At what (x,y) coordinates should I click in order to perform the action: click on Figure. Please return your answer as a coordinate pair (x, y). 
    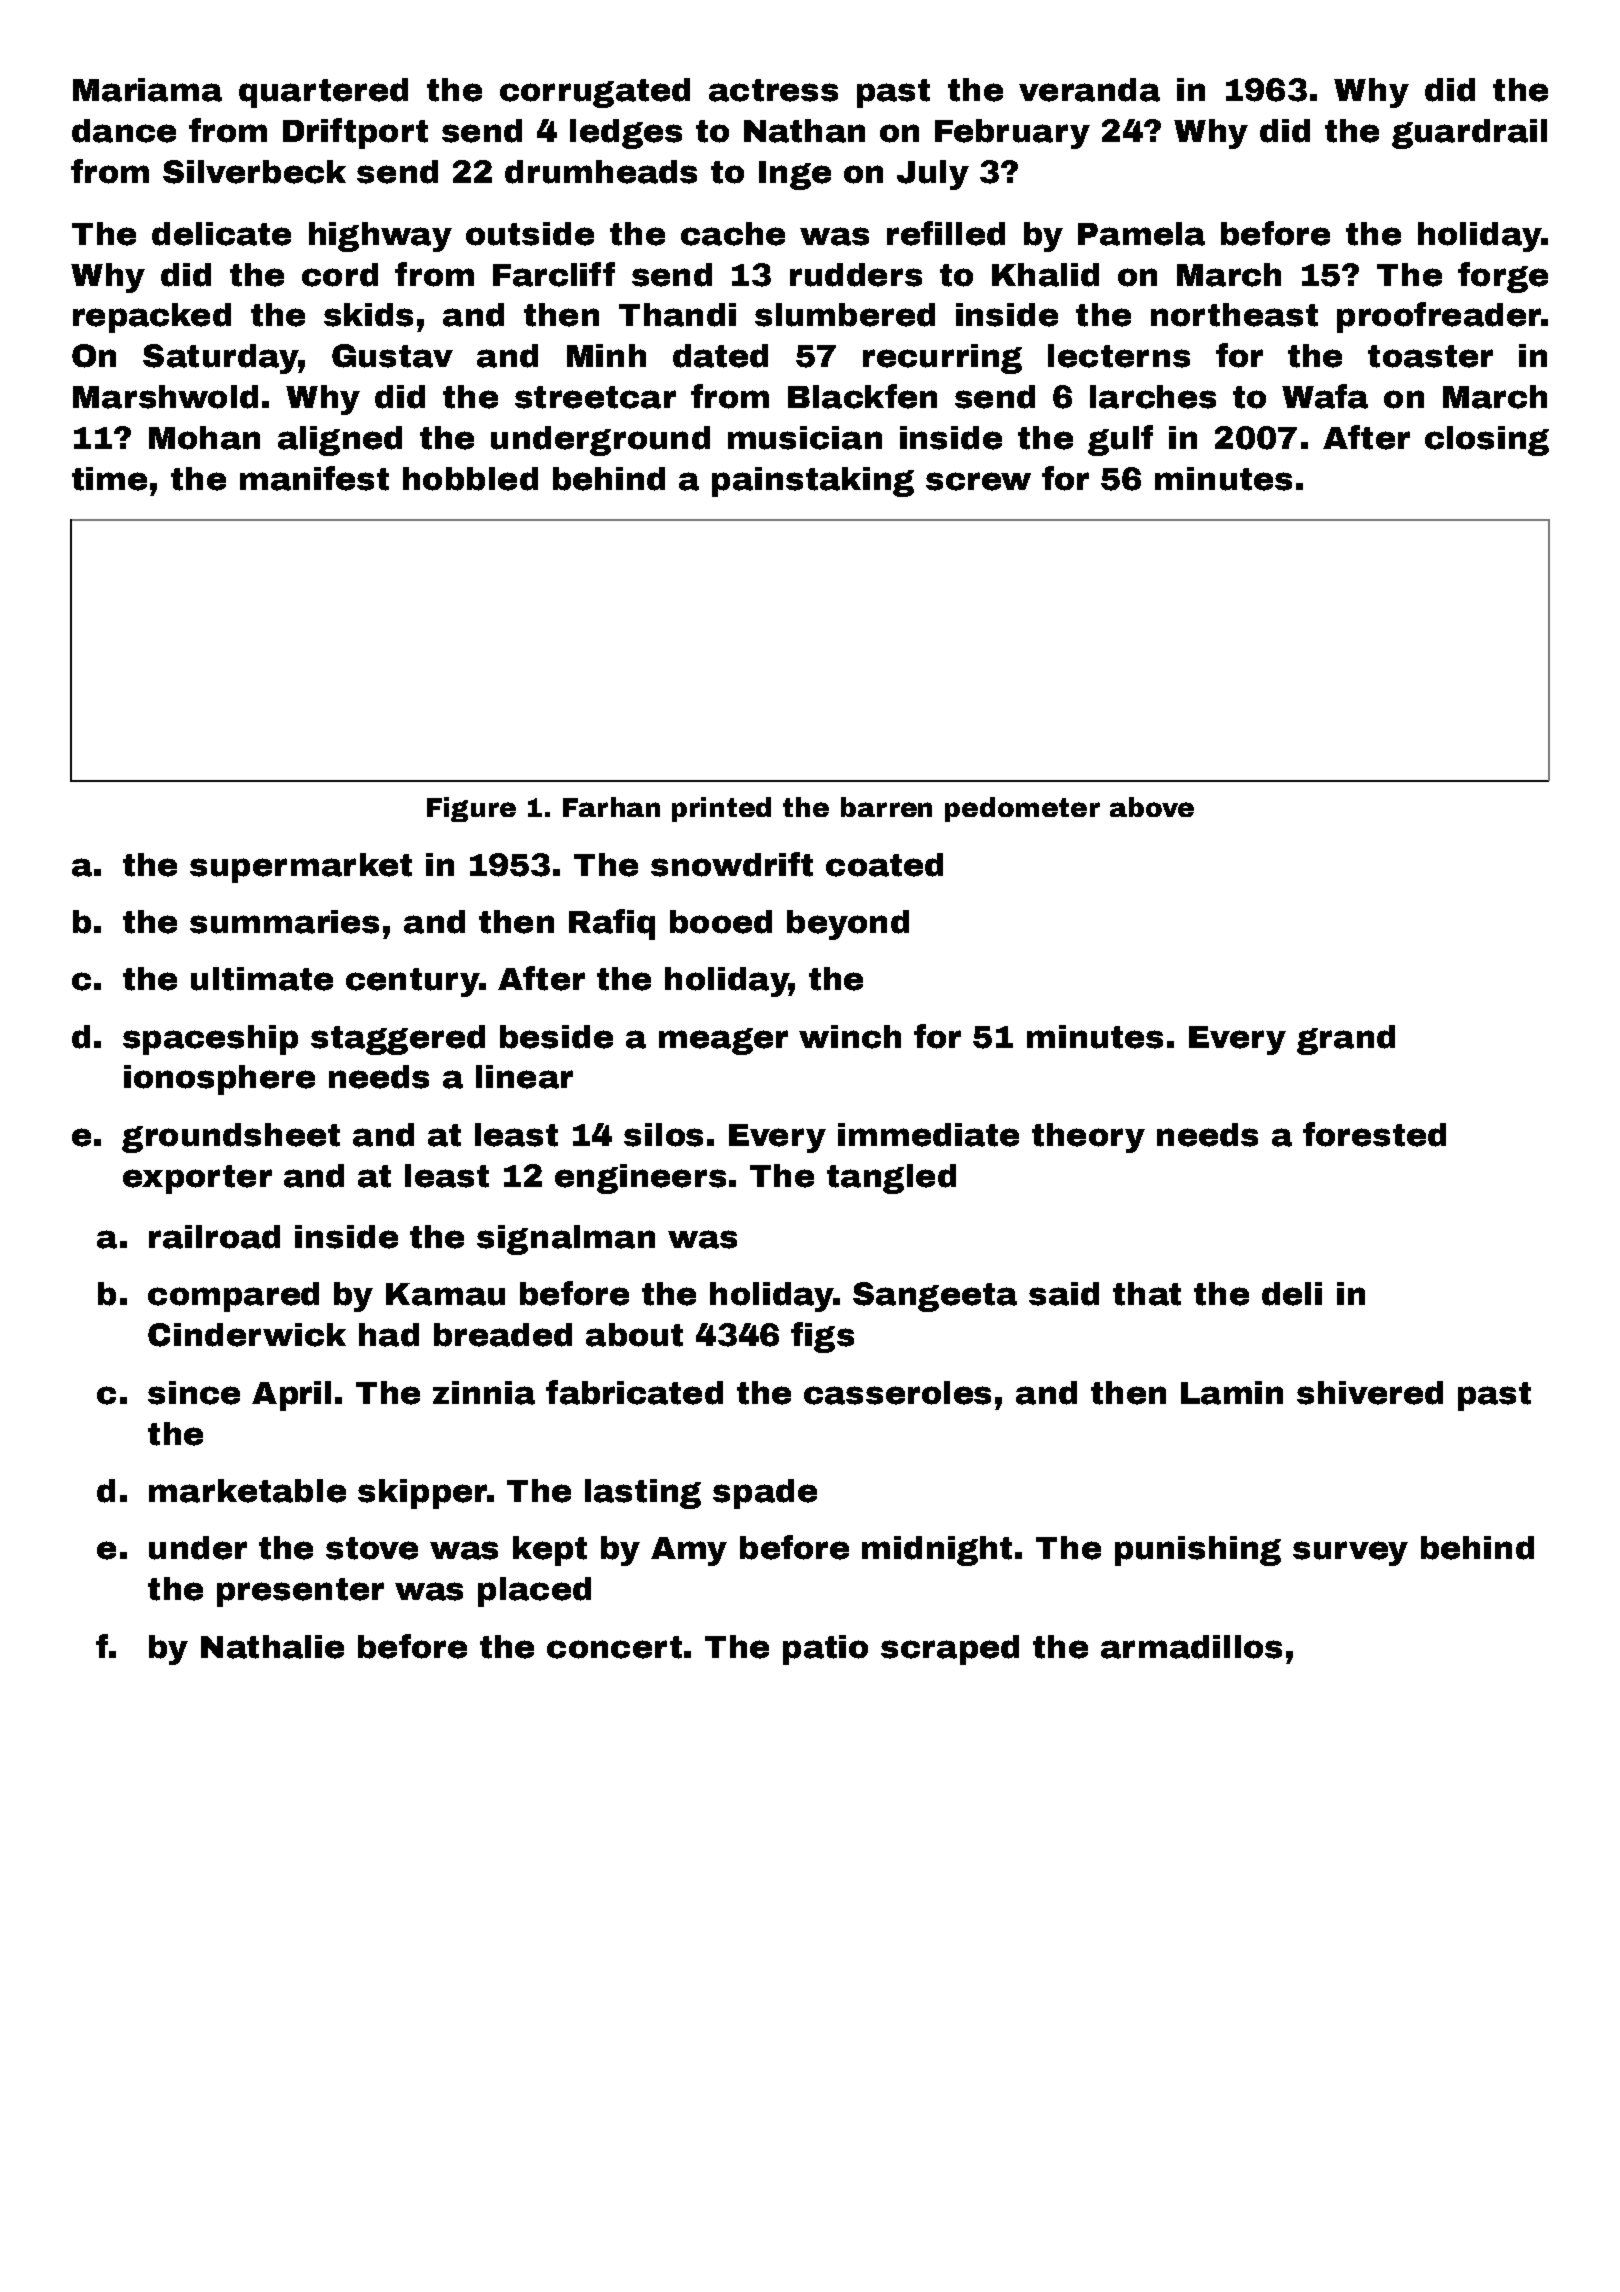
    Looking at the image, I should click on (471, 809).
